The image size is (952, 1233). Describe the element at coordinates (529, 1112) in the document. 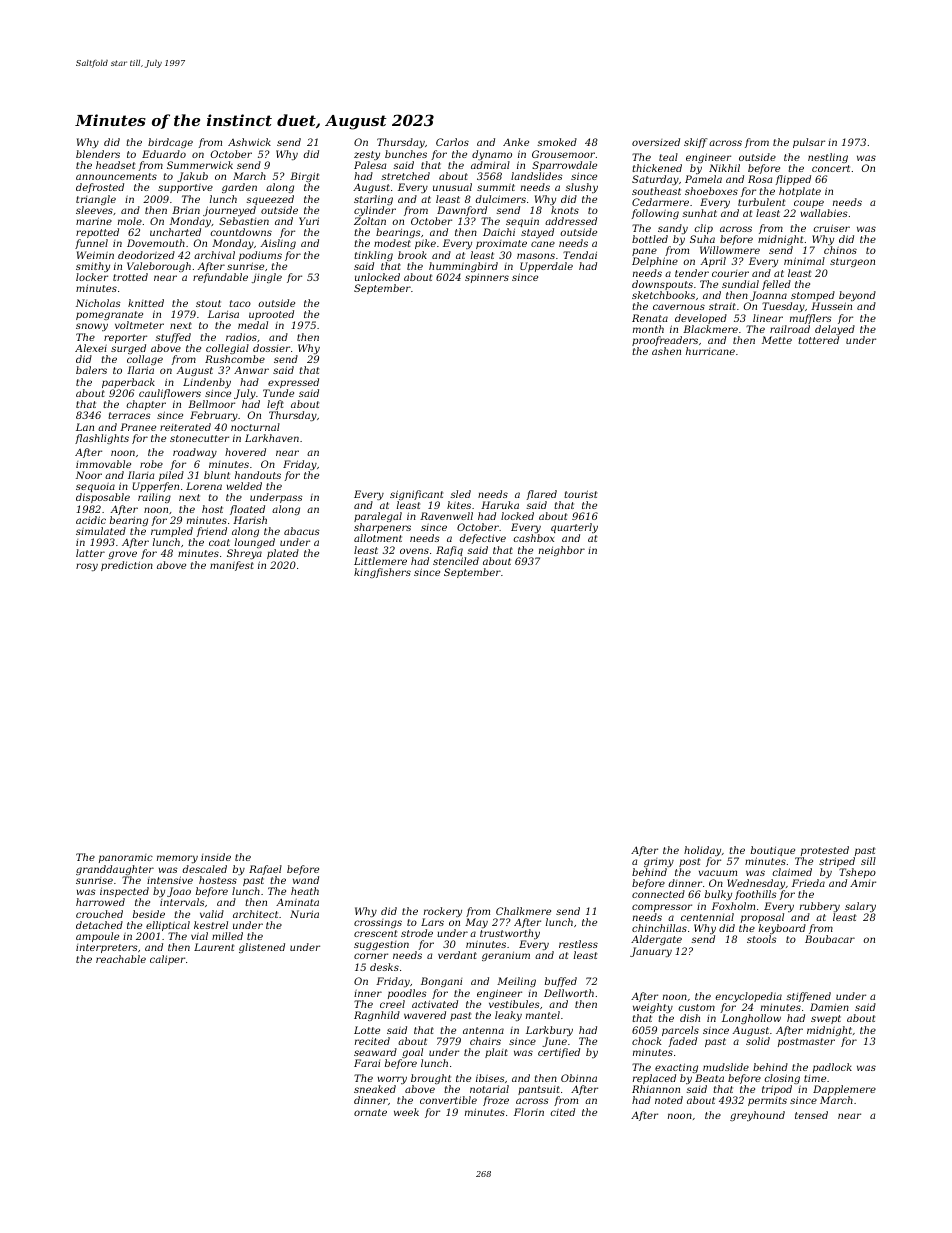

I see `Florin` at that location.
